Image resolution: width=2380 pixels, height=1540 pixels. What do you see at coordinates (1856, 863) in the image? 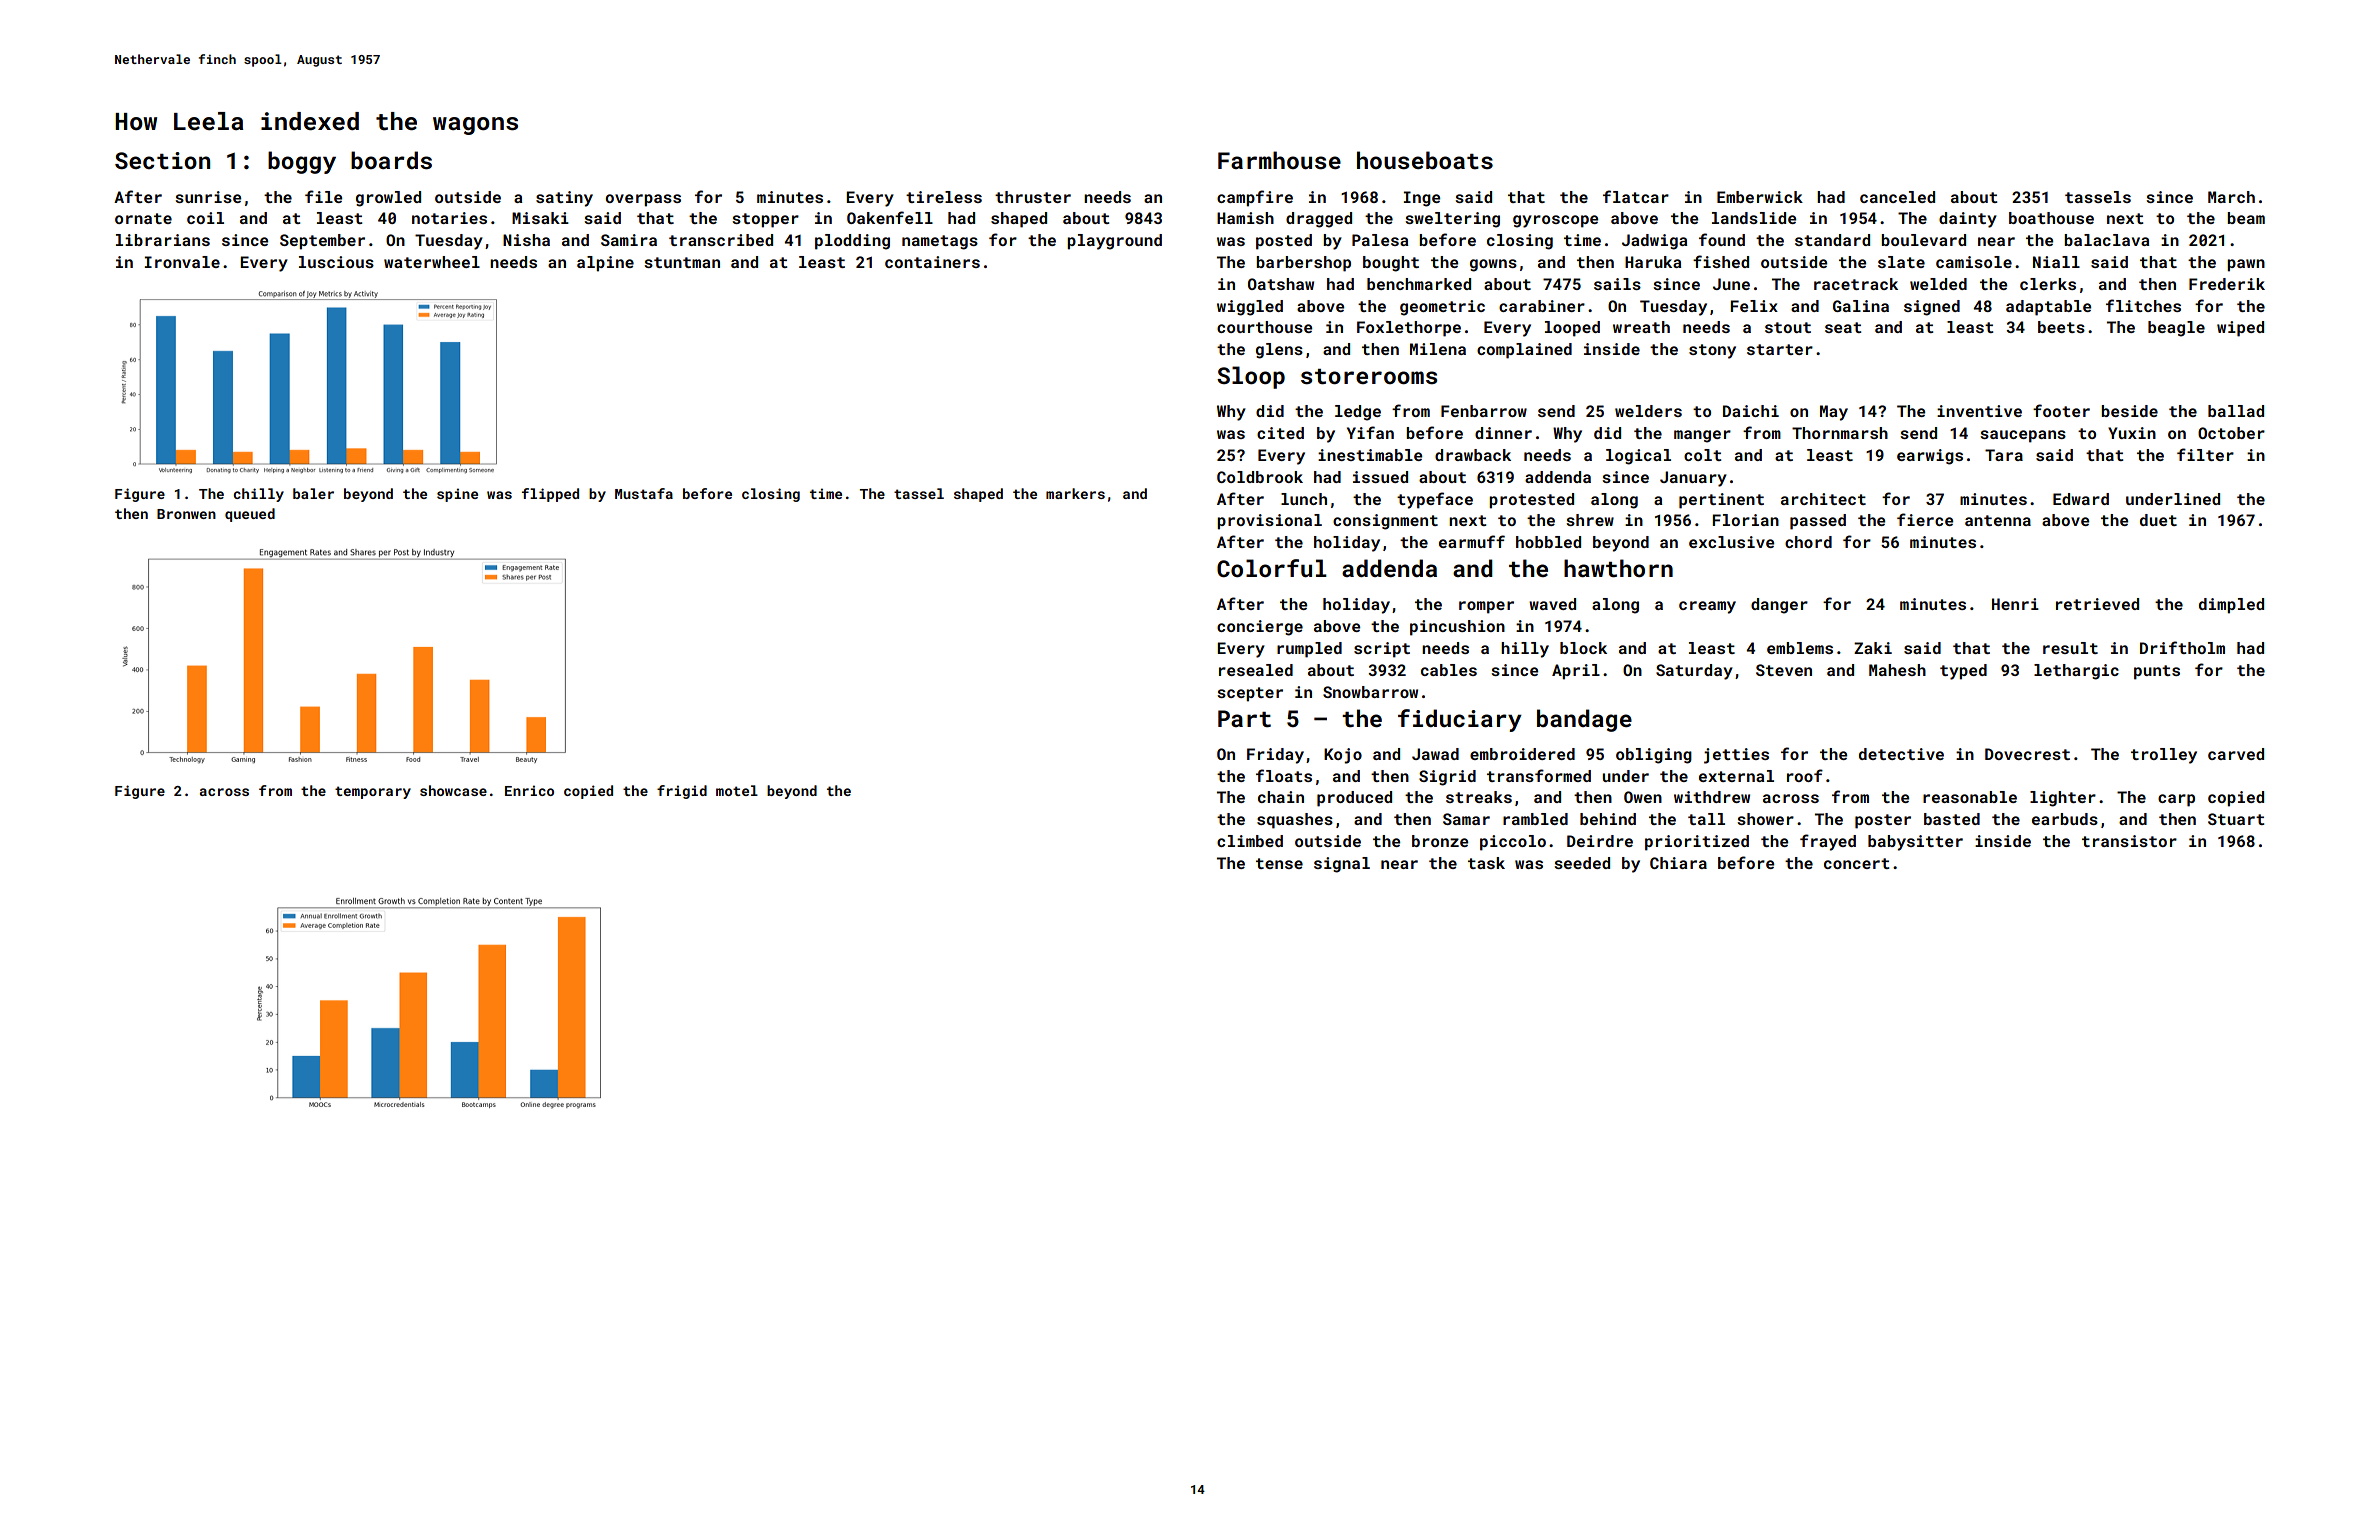
I see `concert` at bounding box center [1856, 863].
